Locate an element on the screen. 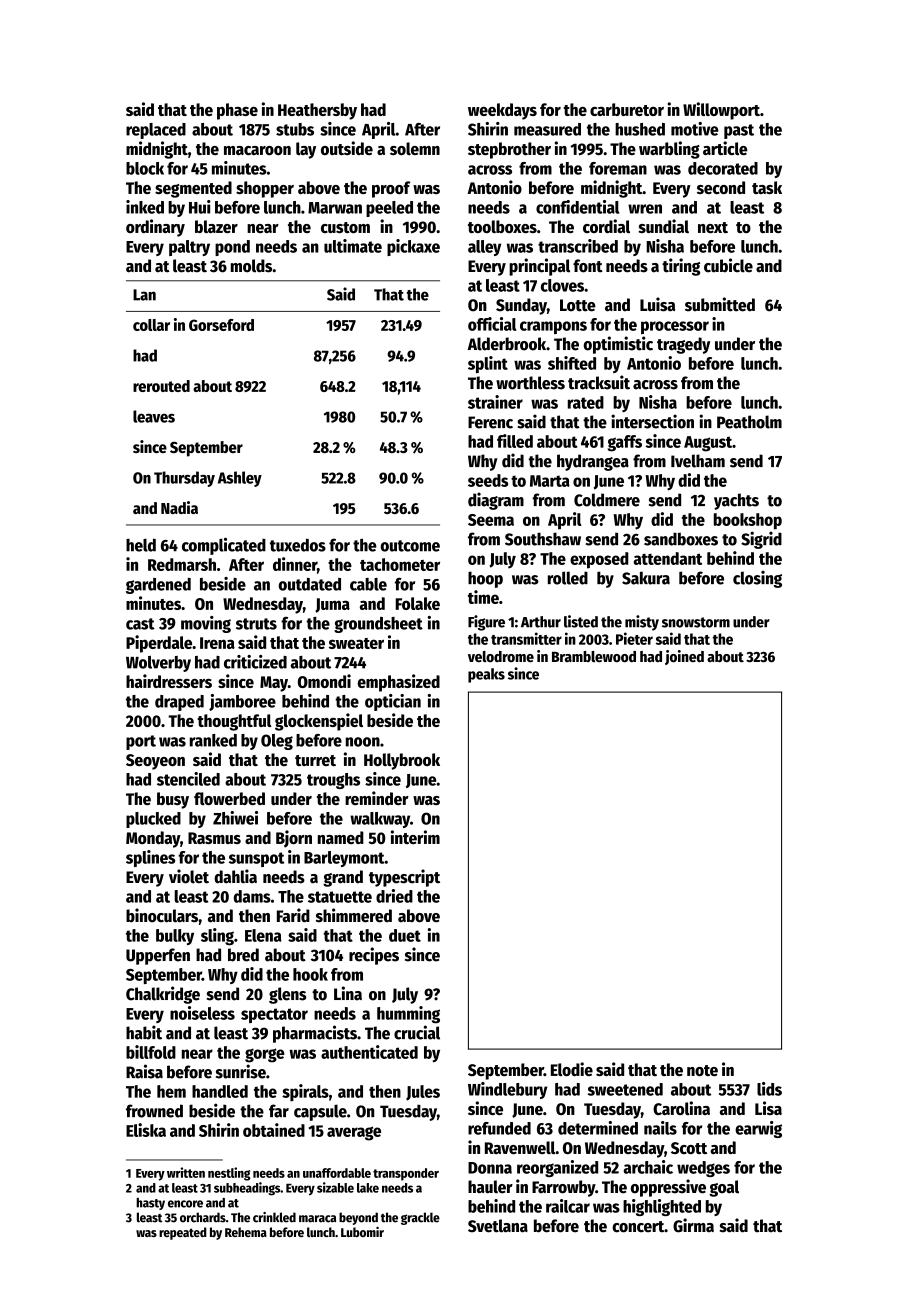  foreman is located at coordinates (618, 168).
